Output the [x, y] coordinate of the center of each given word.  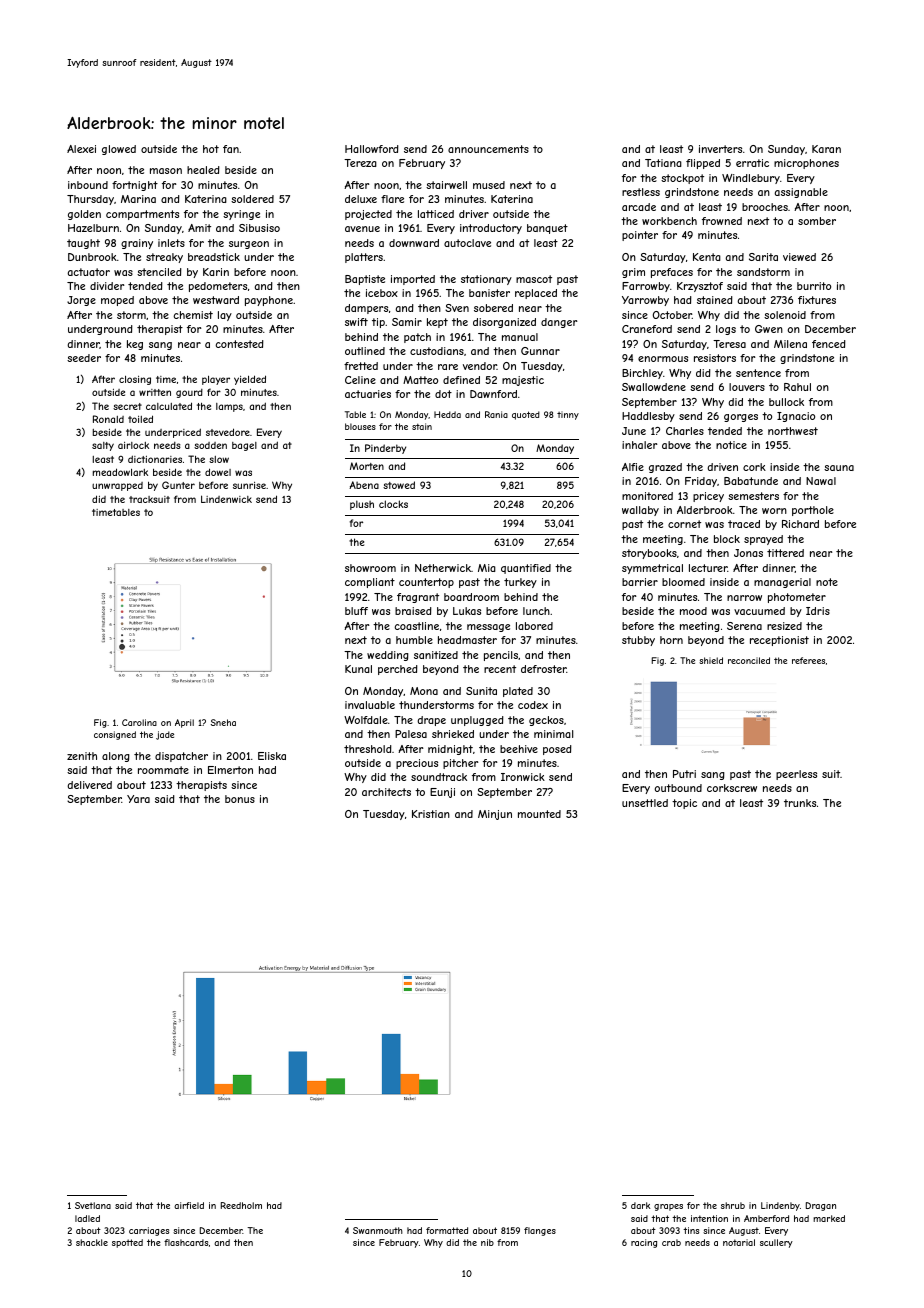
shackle [92, 1242]
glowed [119, 150]
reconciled [749, 660]
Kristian [431, 814]
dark [641, 1205]
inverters [720, 149]
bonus [240, 799]
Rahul [797, 387]
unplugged [477, 721]
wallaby [640, 511]
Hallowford [372, 149]
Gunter [178, 485]
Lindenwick [226, 499]
